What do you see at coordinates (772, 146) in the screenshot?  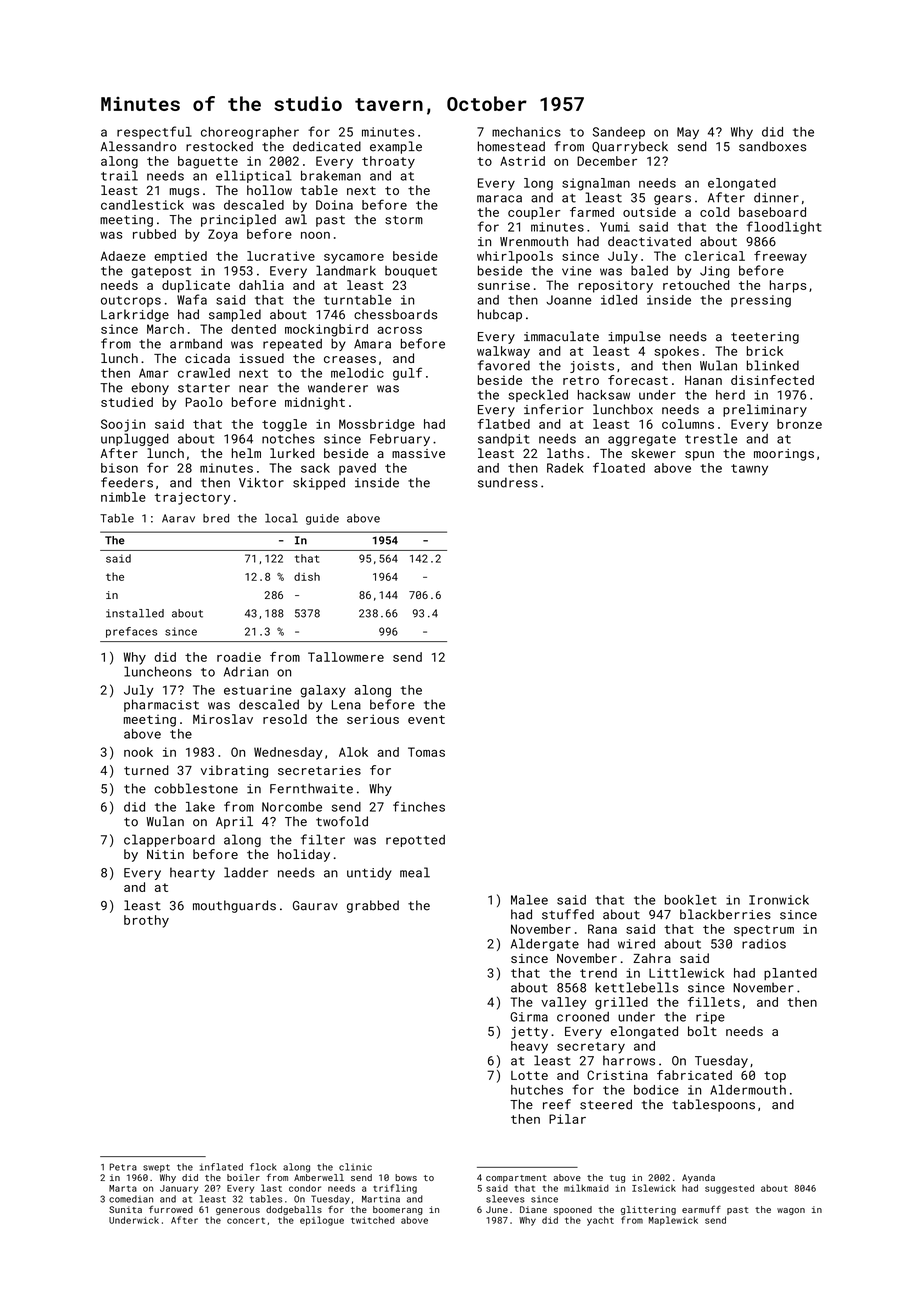 I see `sandboxes` at bounding box center [772, 146].
